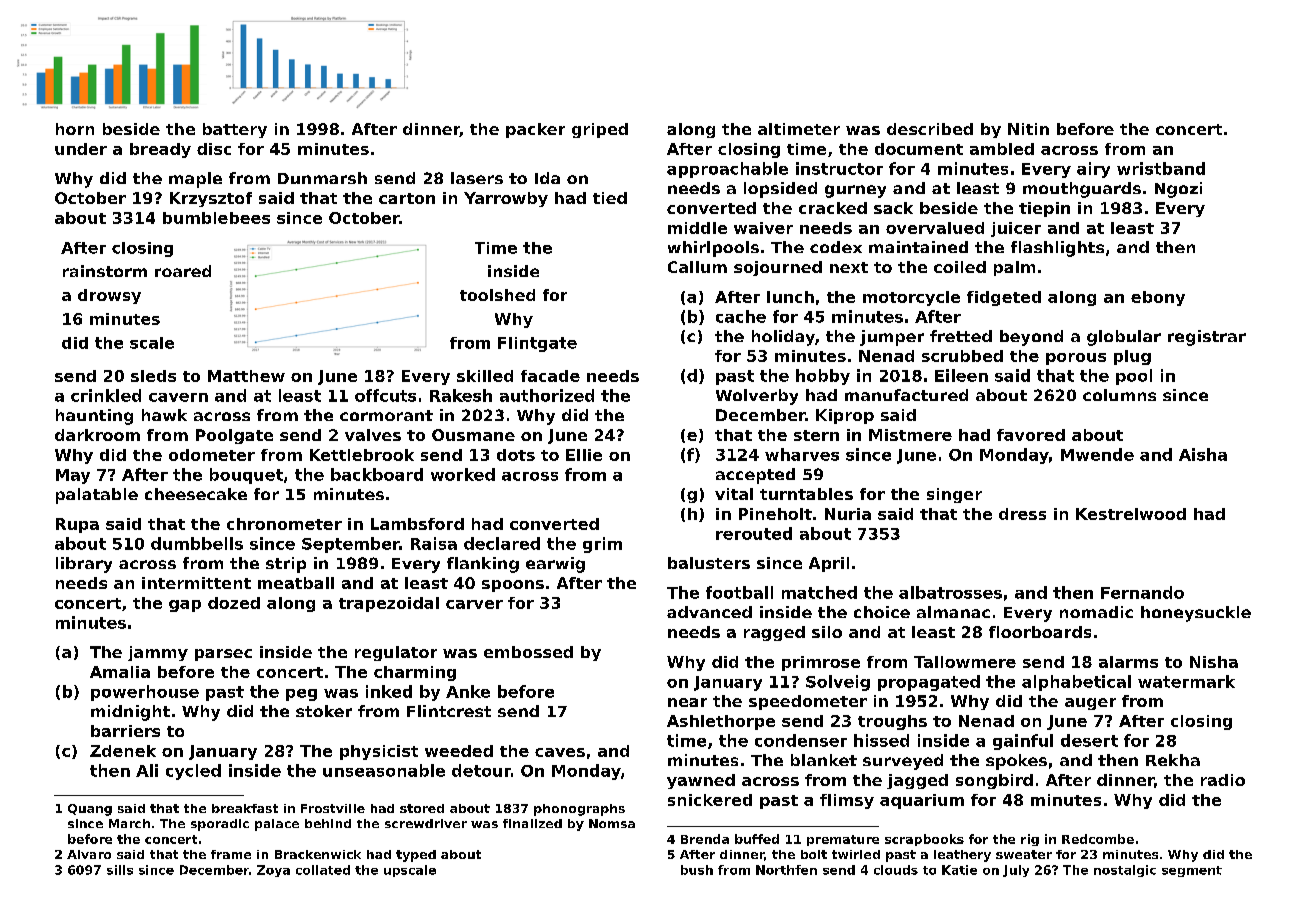  What do you see at coordinates (77, 525) in the screenshot?
I see `Rupa` at bounding box center [77, 525].
